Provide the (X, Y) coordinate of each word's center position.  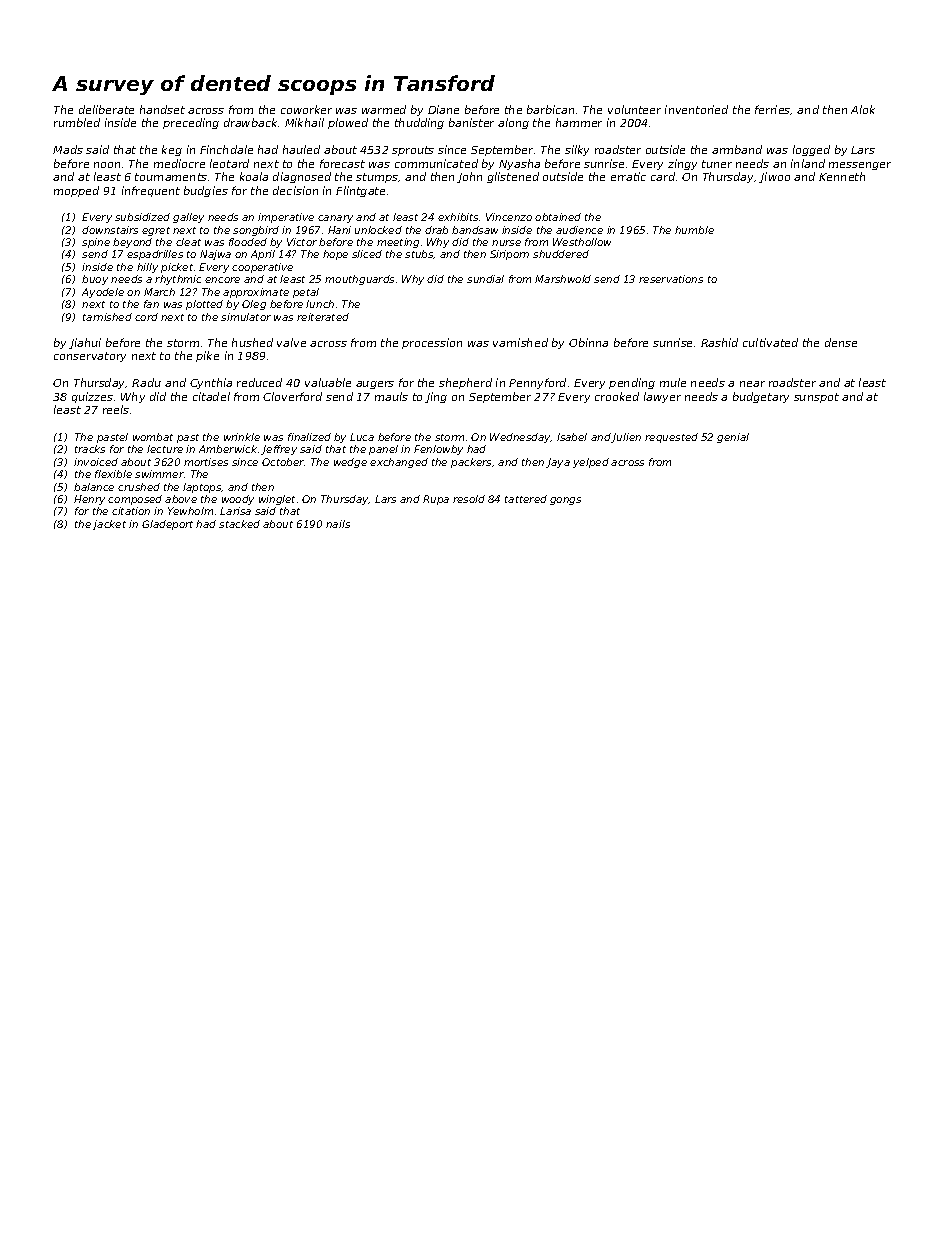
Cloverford (292, 396)
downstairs (110, 230)
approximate (256, 293)
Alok (863, 109)
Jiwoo (774, 177)
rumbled (77, 122)
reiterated (323, 317)
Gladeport (167, 525)
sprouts (413, 151)
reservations (671, 279)
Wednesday (520, 438)
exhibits (458, 217)
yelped (591, 463)
